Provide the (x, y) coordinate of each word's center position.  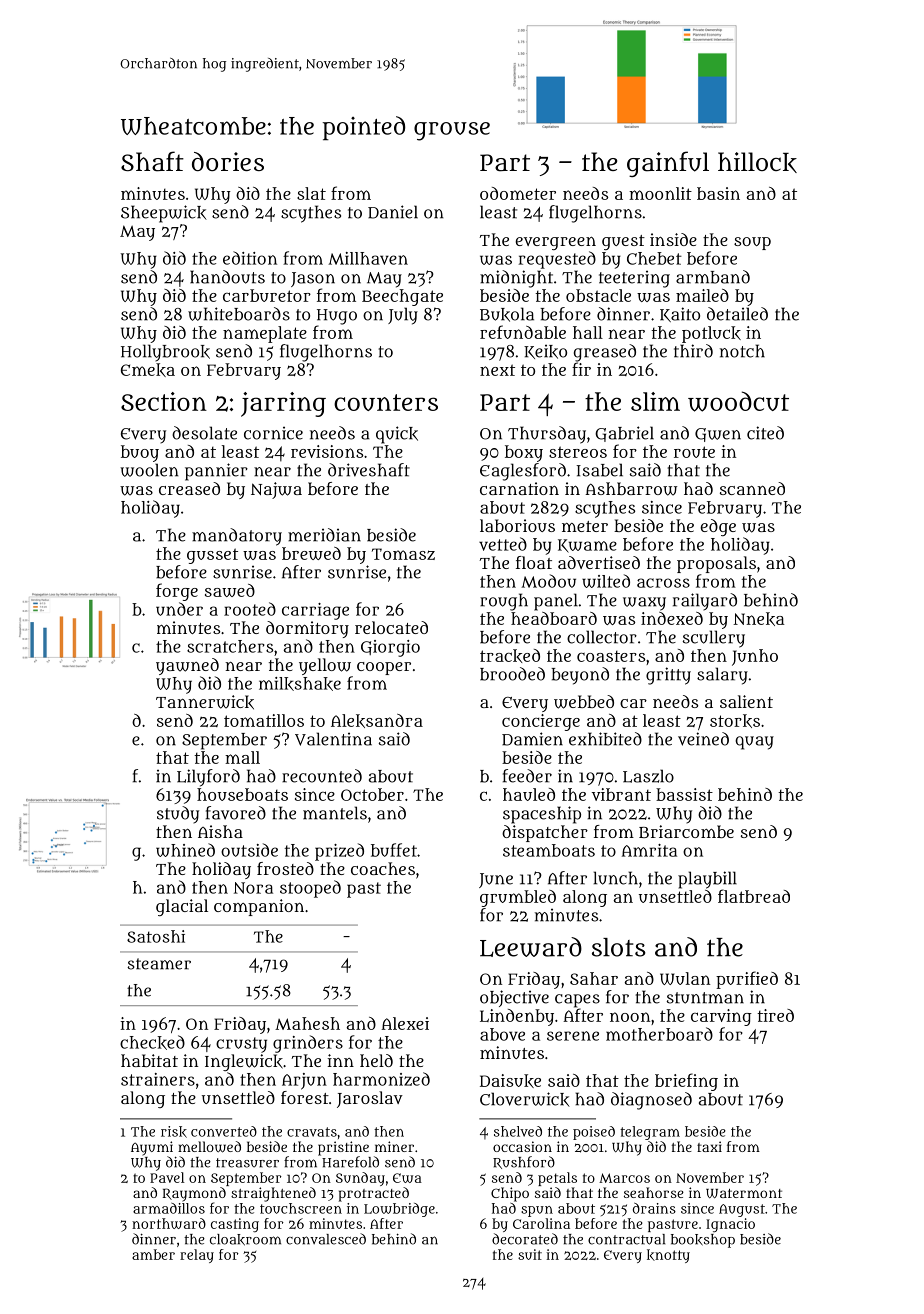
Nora (253, 888)
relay (197, 1256)
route (694, 452)
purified (747, 980)
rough (504, 602)
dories (228, 161)
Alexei (405, 1023)
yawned (187, 666)
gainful (668, 164)
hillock (757, 162)
